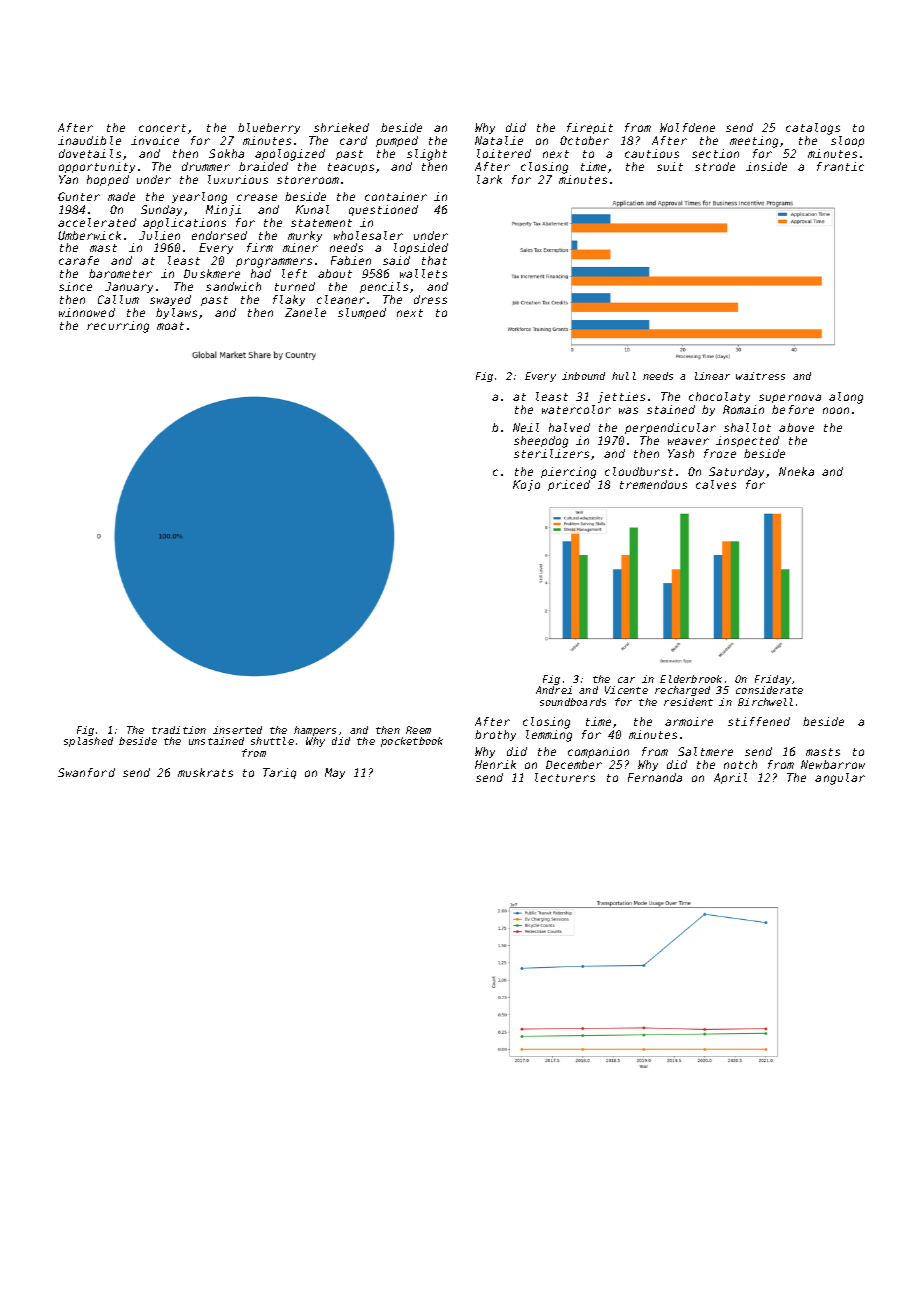  I want to click on Nneka, so click(796, 471).
